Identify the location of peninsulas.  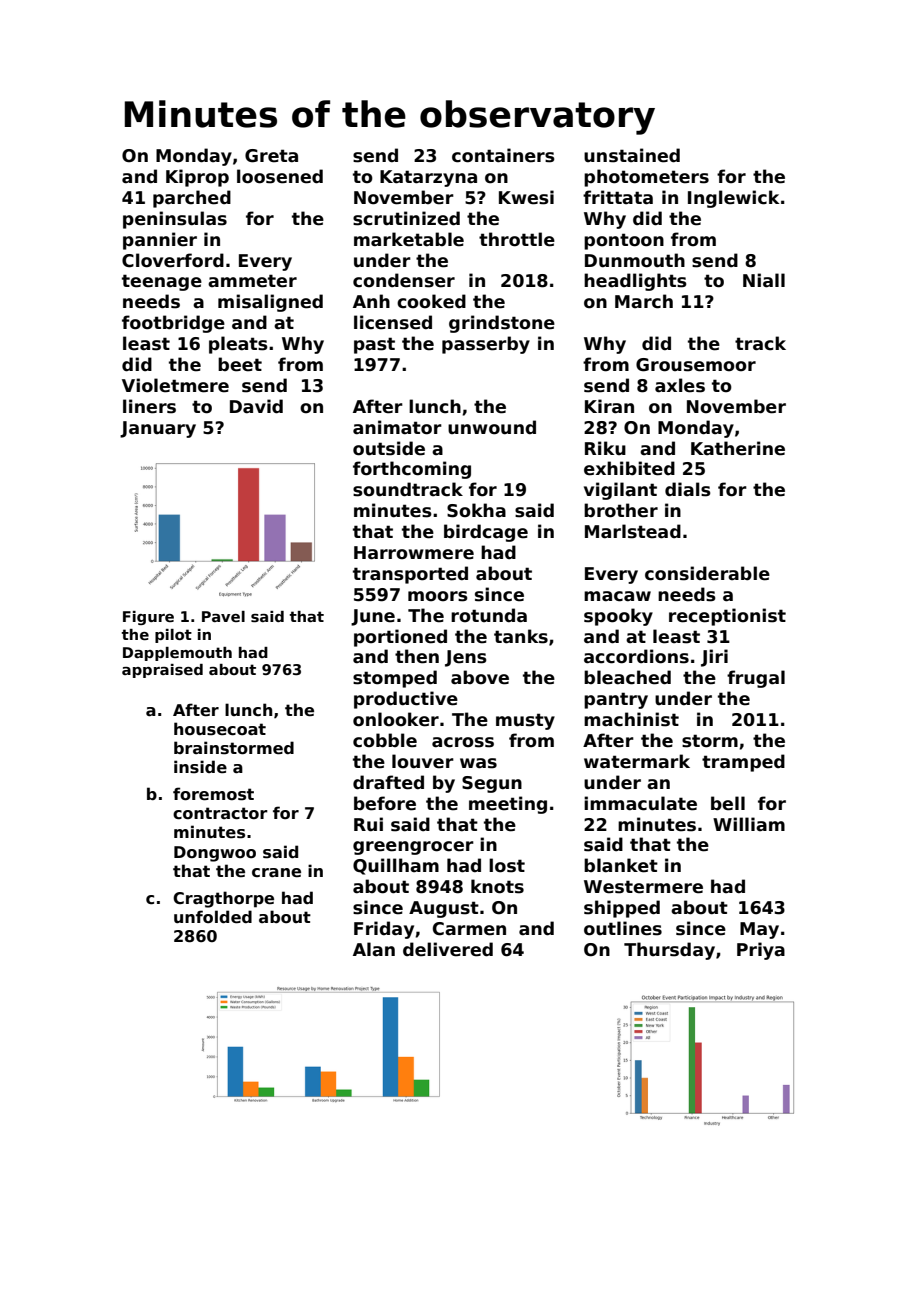
(175, 220).
